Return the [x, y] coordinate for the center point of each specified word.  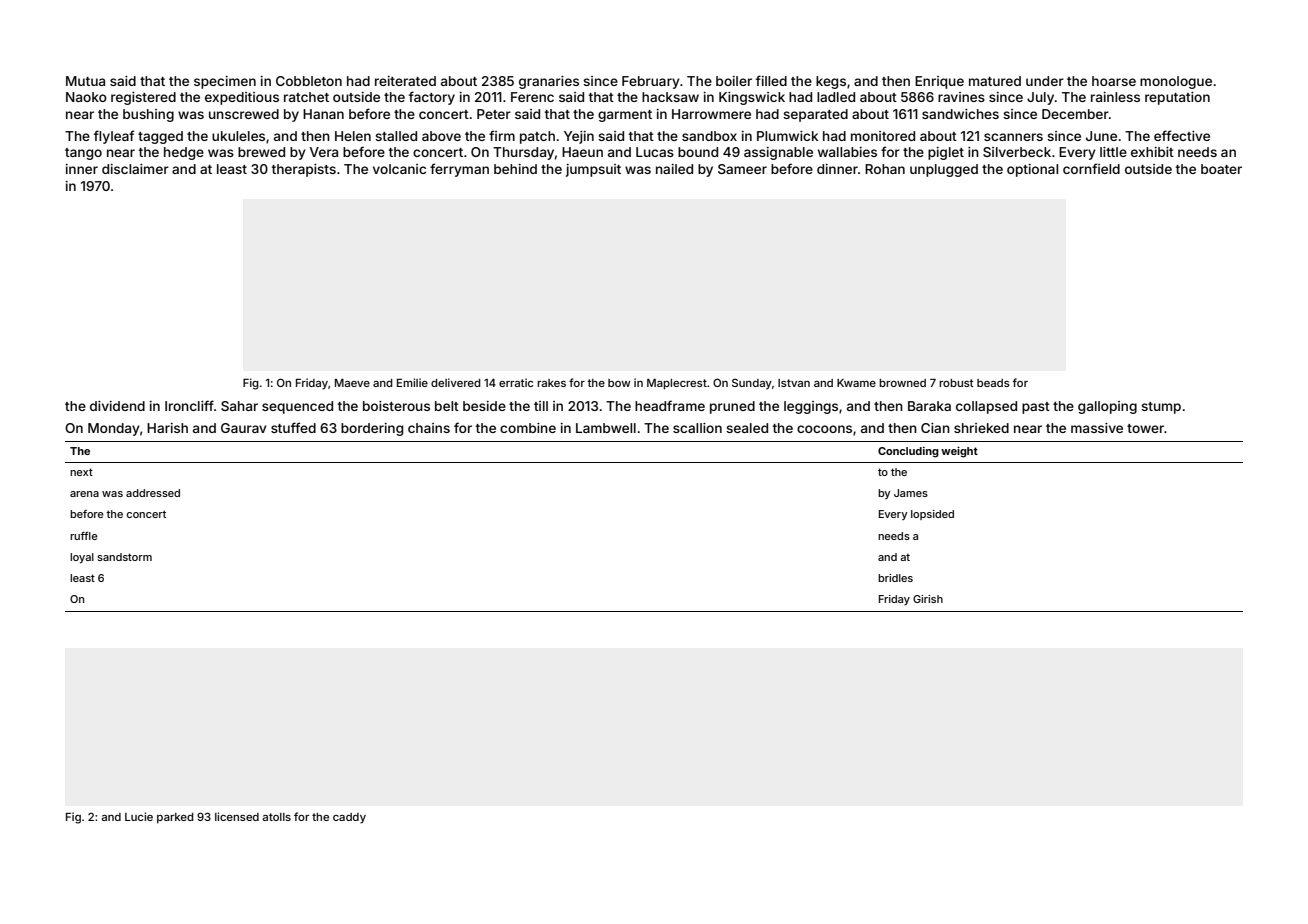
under [1045, 81]
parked [175, 818]
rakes [551, 383]
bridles [895, 578]
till [541, 406]
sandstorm [124, 557]
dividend [117, 406]
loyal [82, 558]
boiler [734, 81]
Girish [928, 599]
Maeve [352, 383]
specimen [225, 82]
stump [1161, 408]
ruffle [84, 535]
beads [993, 383]
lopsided [932, 515]
